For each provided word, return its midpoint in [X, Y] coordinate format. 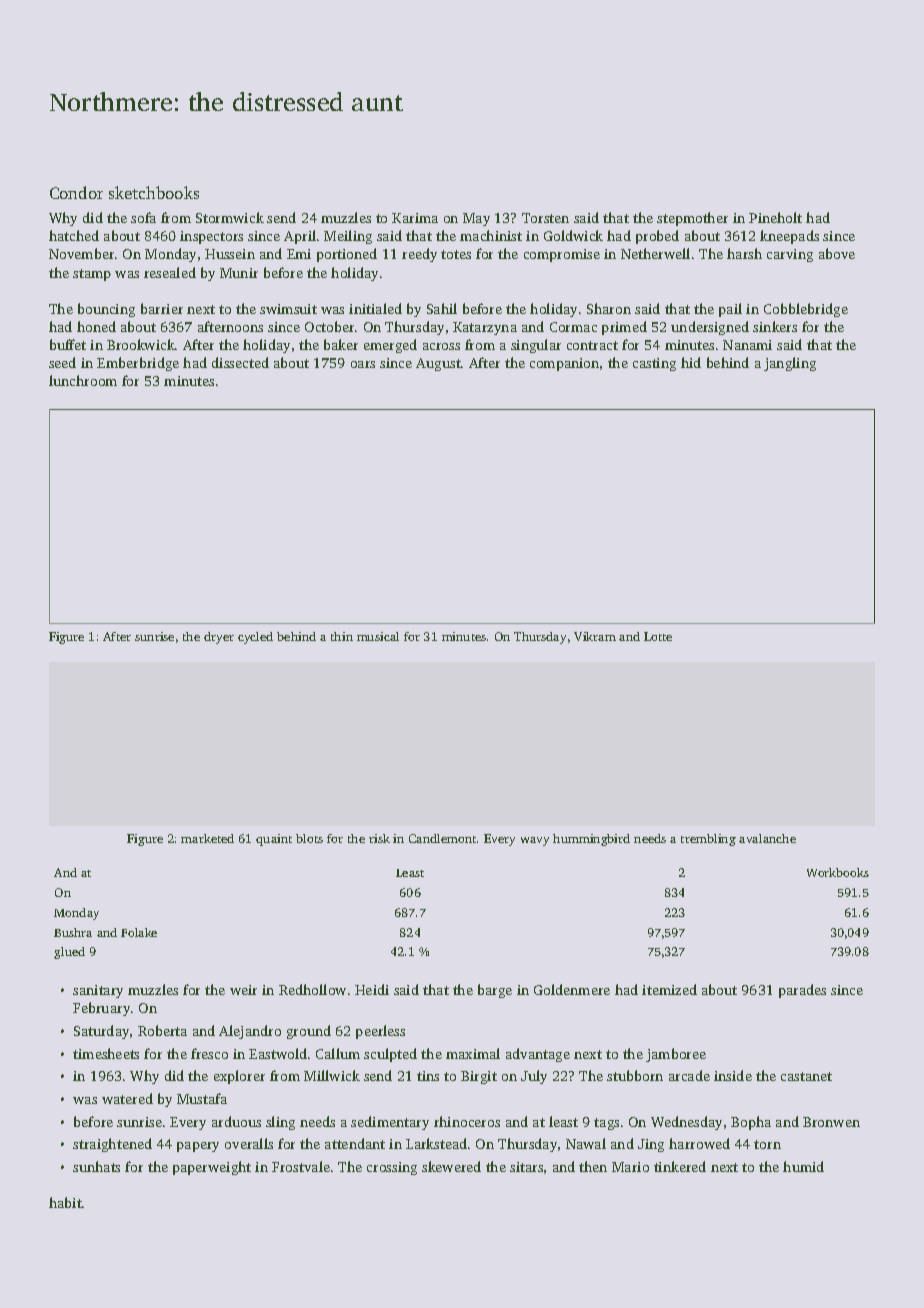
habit [65, 1202]
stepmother [692, 219]
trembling [708, 840]
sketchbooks [154, 192]
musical [378, 636]
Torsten [545, 218]
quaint [274, 840]
